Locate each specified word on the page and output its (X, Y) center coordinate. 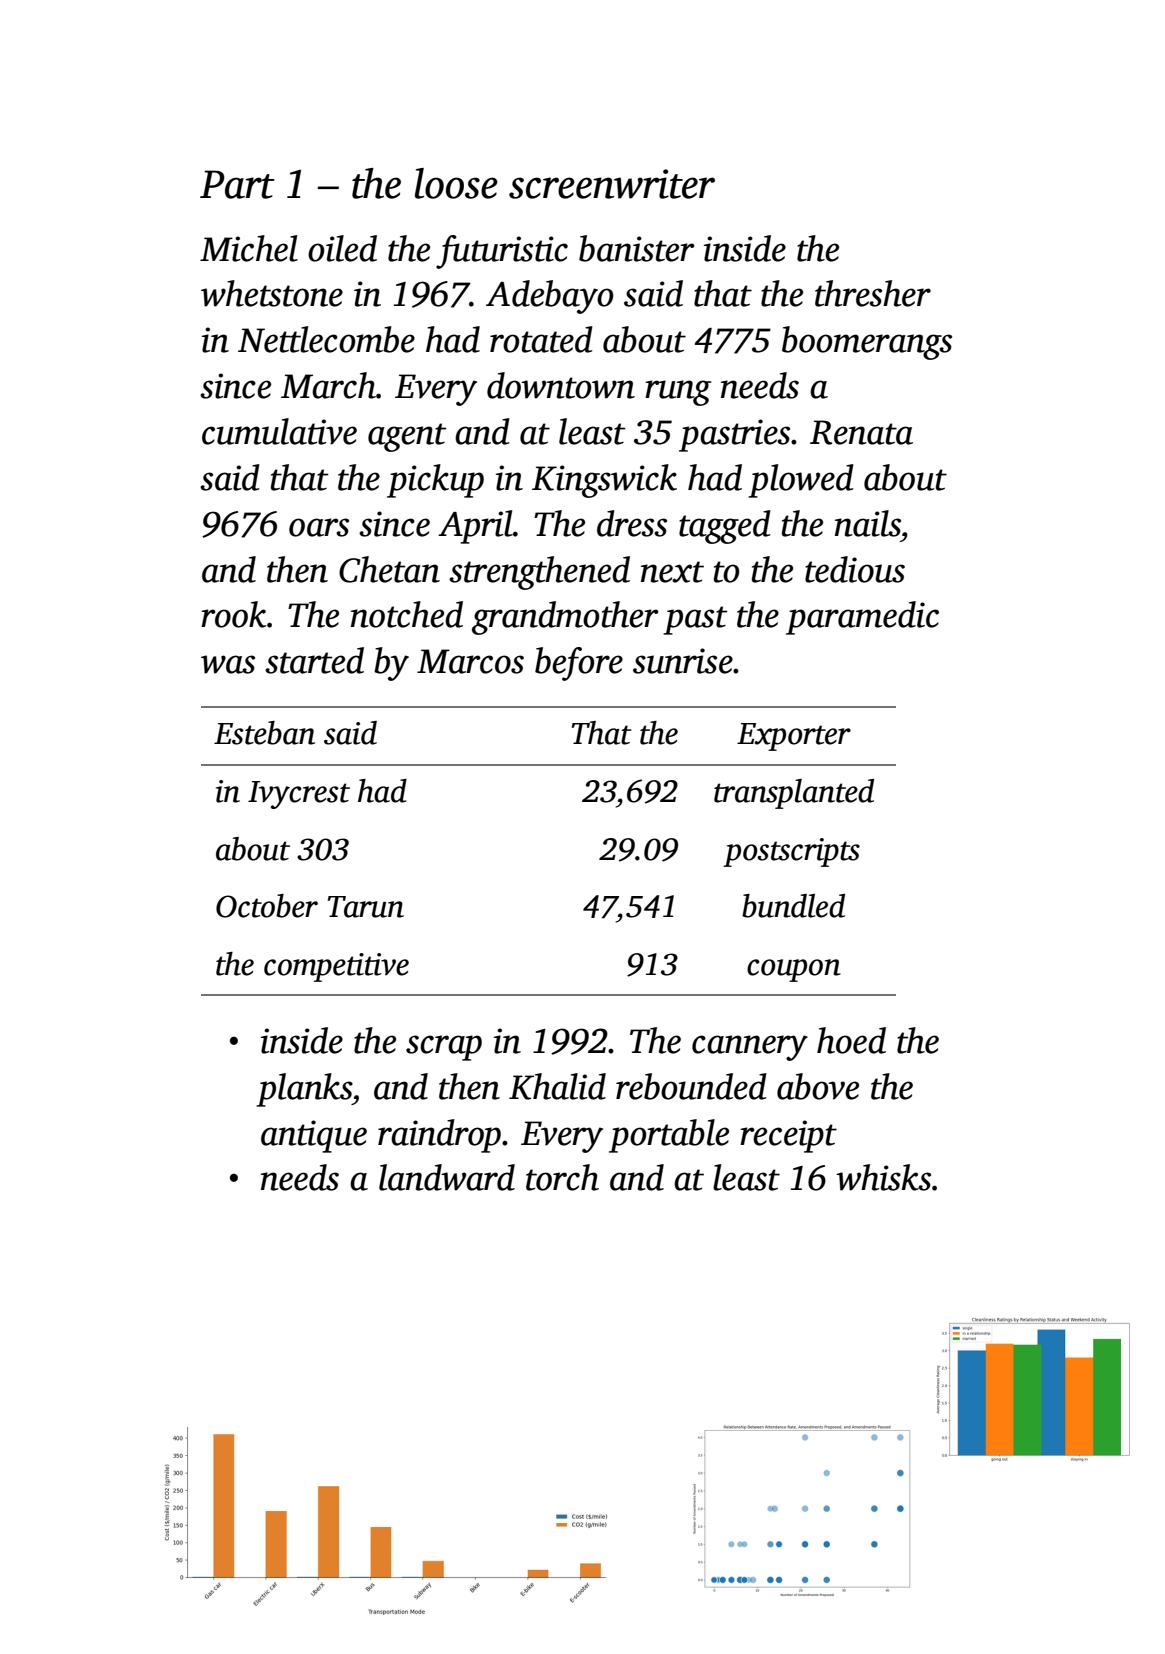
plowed (801, 481)
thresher (873, 293)
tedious (855, 569)
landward (447, 1177)
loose (456, 183)
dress (632, 523)
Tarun (366, 907)
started (314, 660)
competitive (336, 967)
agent (407, 437)
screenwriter (612, 184)
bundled (793, 906)
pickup (435, 481)
